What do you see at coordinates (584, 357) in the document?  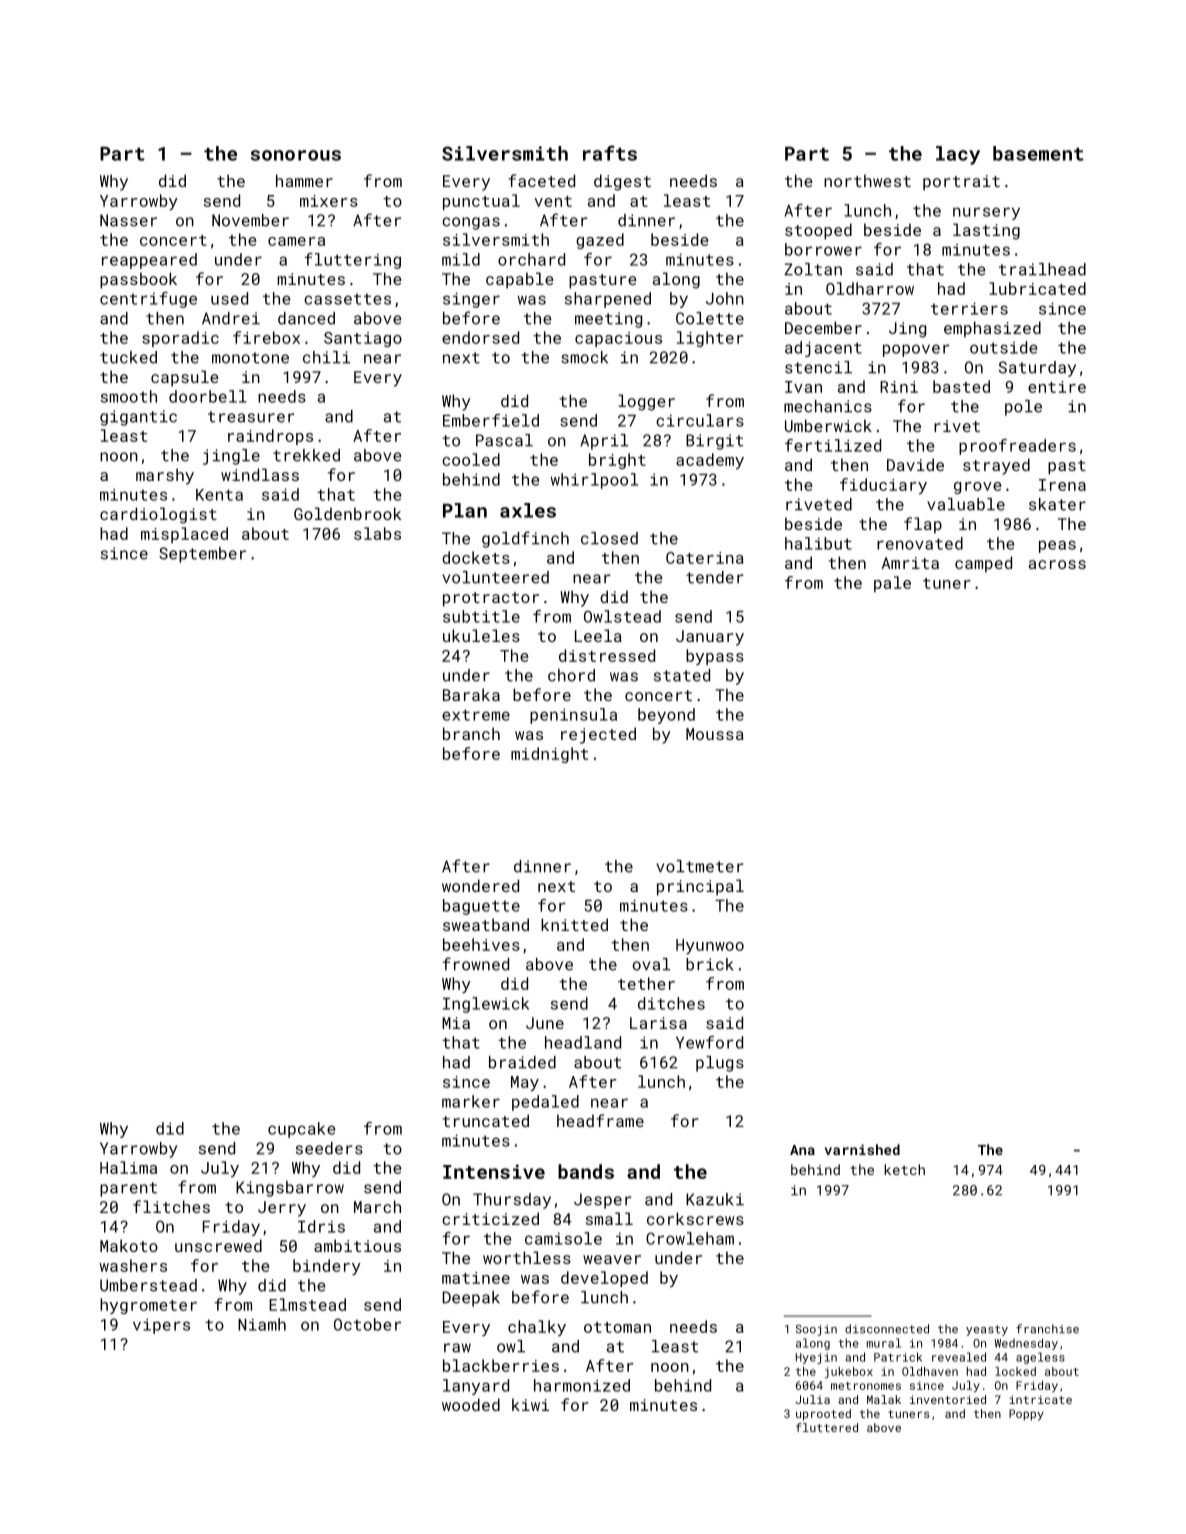 I see `smock` at bounding box center [584, 357].
